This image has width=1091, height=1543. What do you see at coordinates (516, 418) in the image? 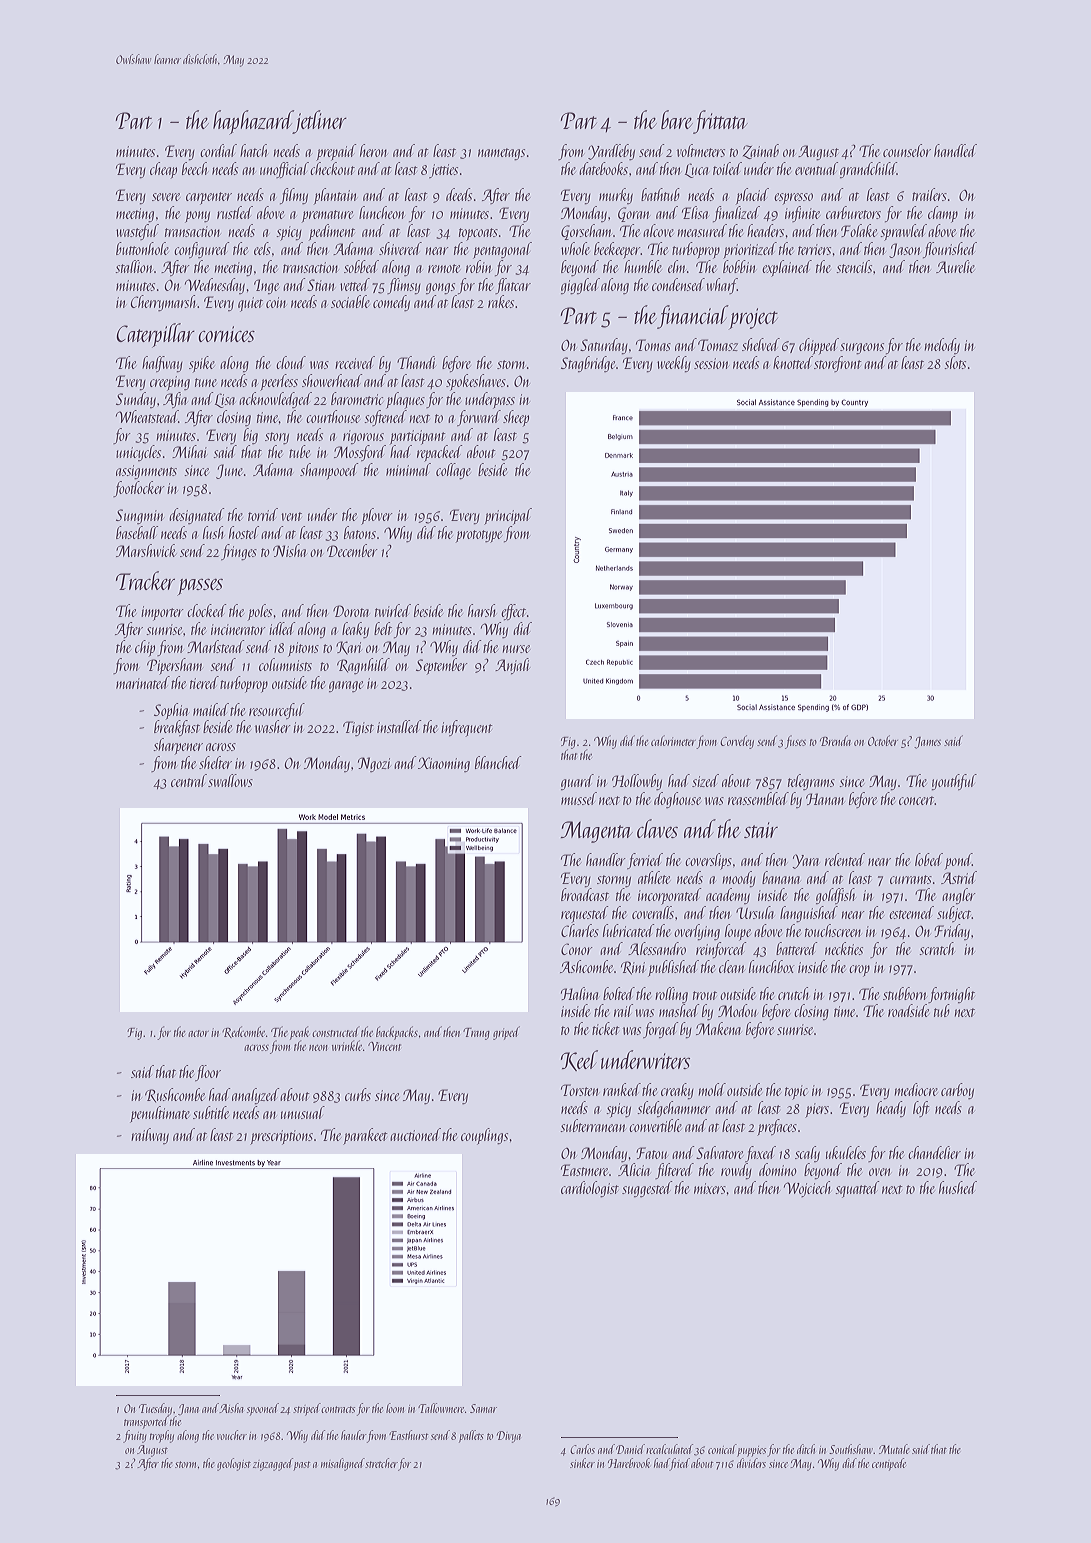
I see `sheep` at bounding box center [516, 418].
